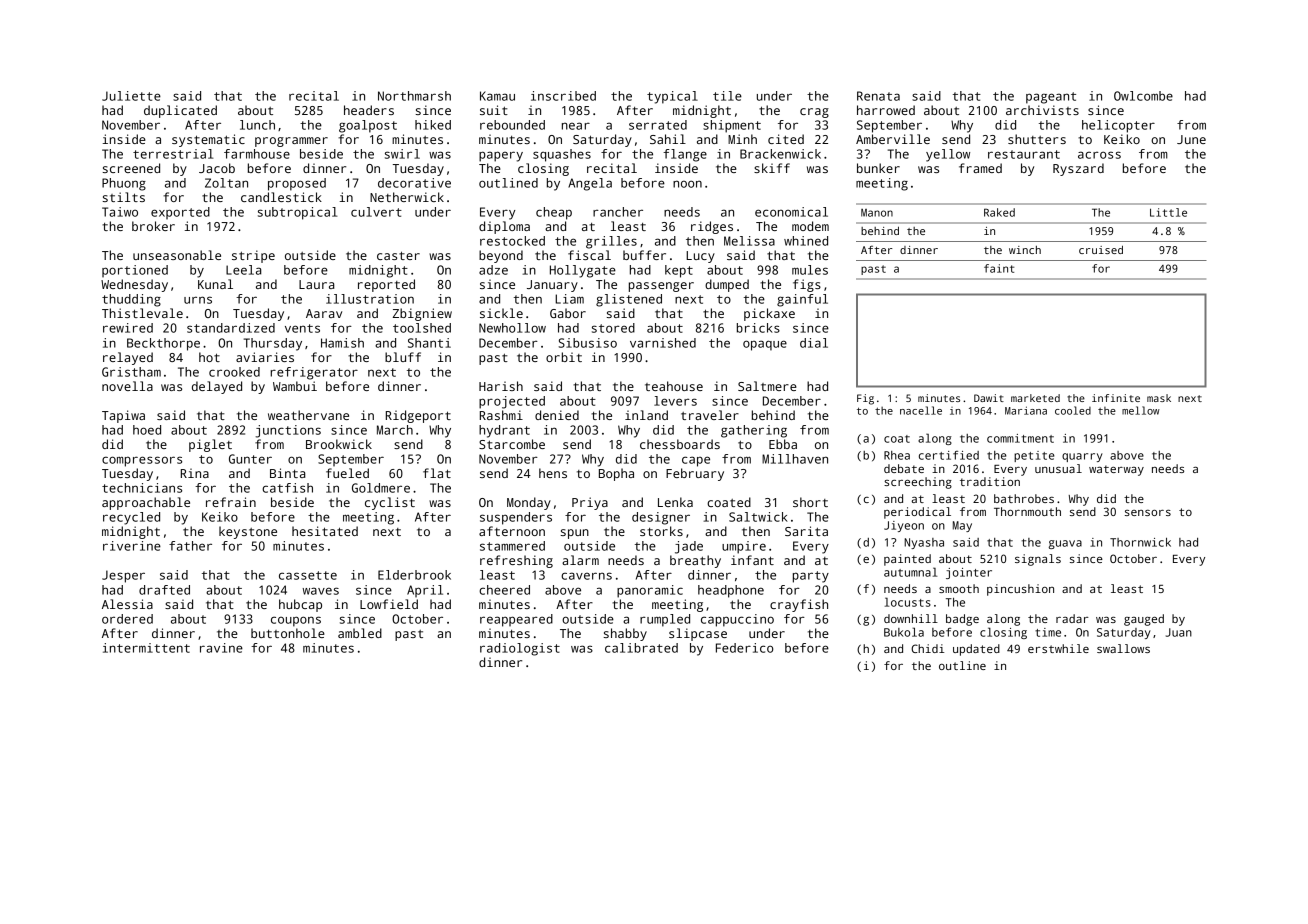 The image size is (1308, 924). What do you see at coordinates (128, 358) in the page?
I see `relayed` at bounding box center [128, 358].
